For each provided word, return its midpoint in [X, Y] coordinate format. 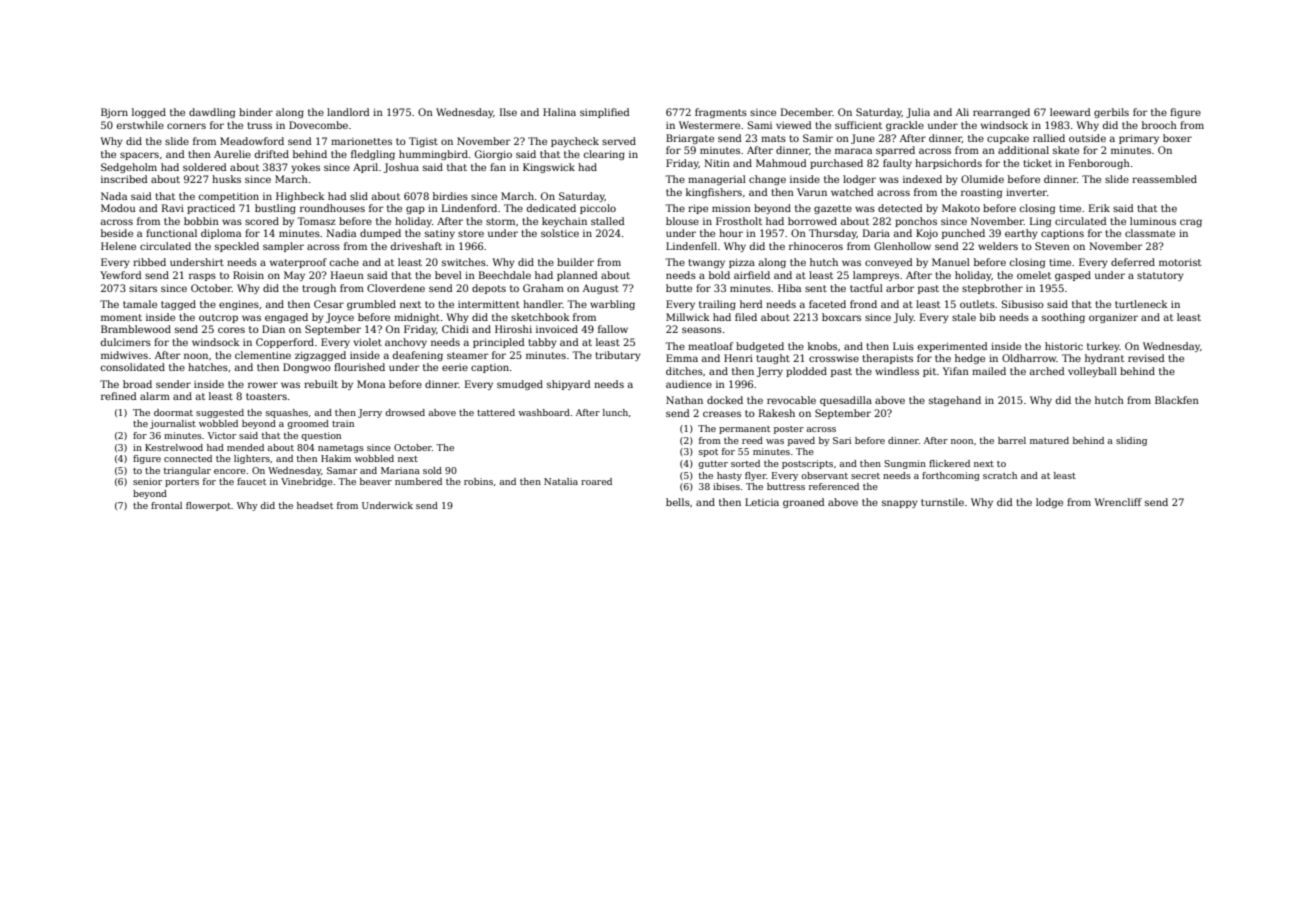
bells [678, 502]
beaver [376, 481]
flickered [949, 463]
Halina [559, 112]
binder [256, 112]
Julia [918, 113]
